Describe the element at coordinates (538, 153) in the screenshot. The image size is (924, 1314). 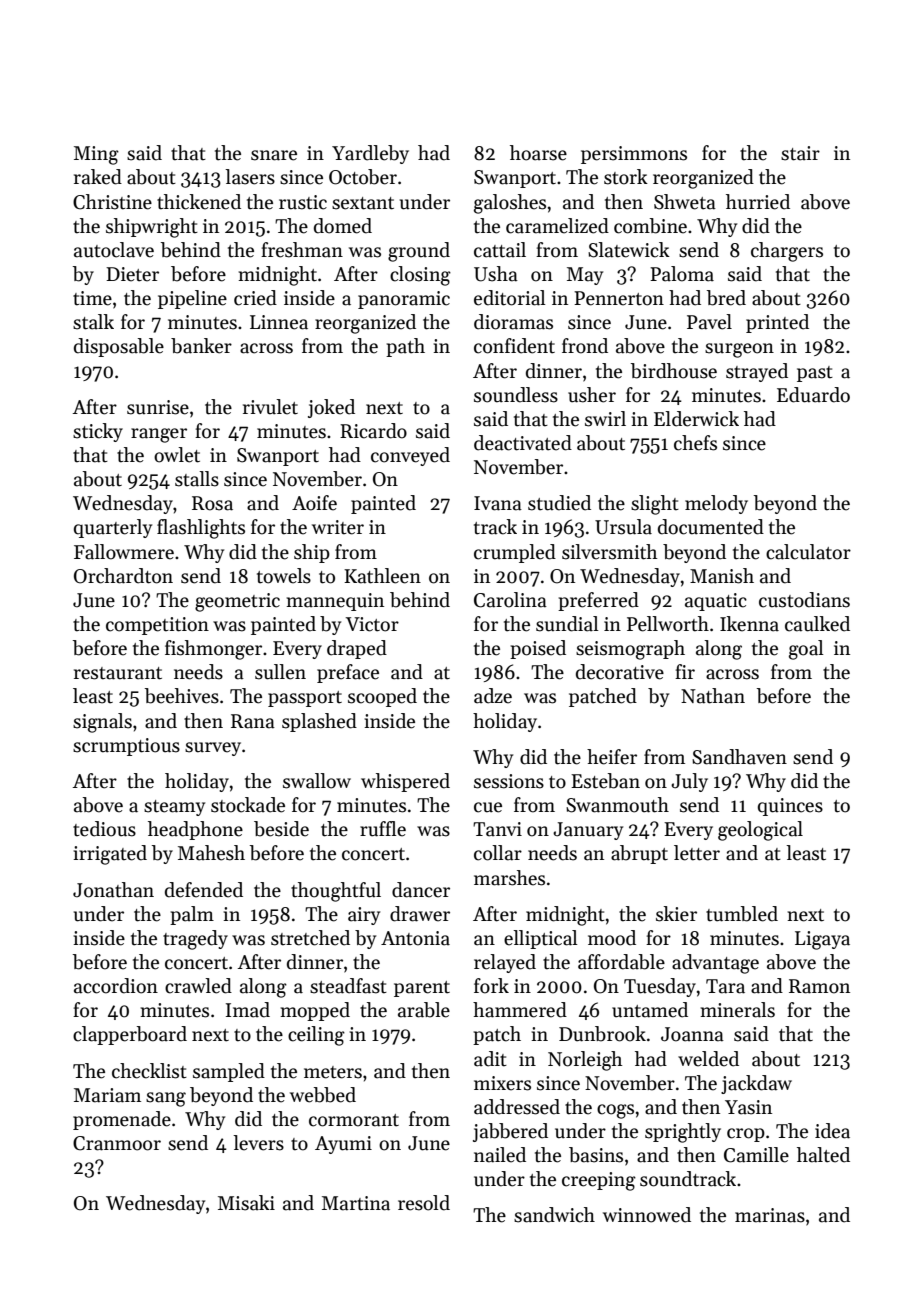
I see `hoarse` at that location.
